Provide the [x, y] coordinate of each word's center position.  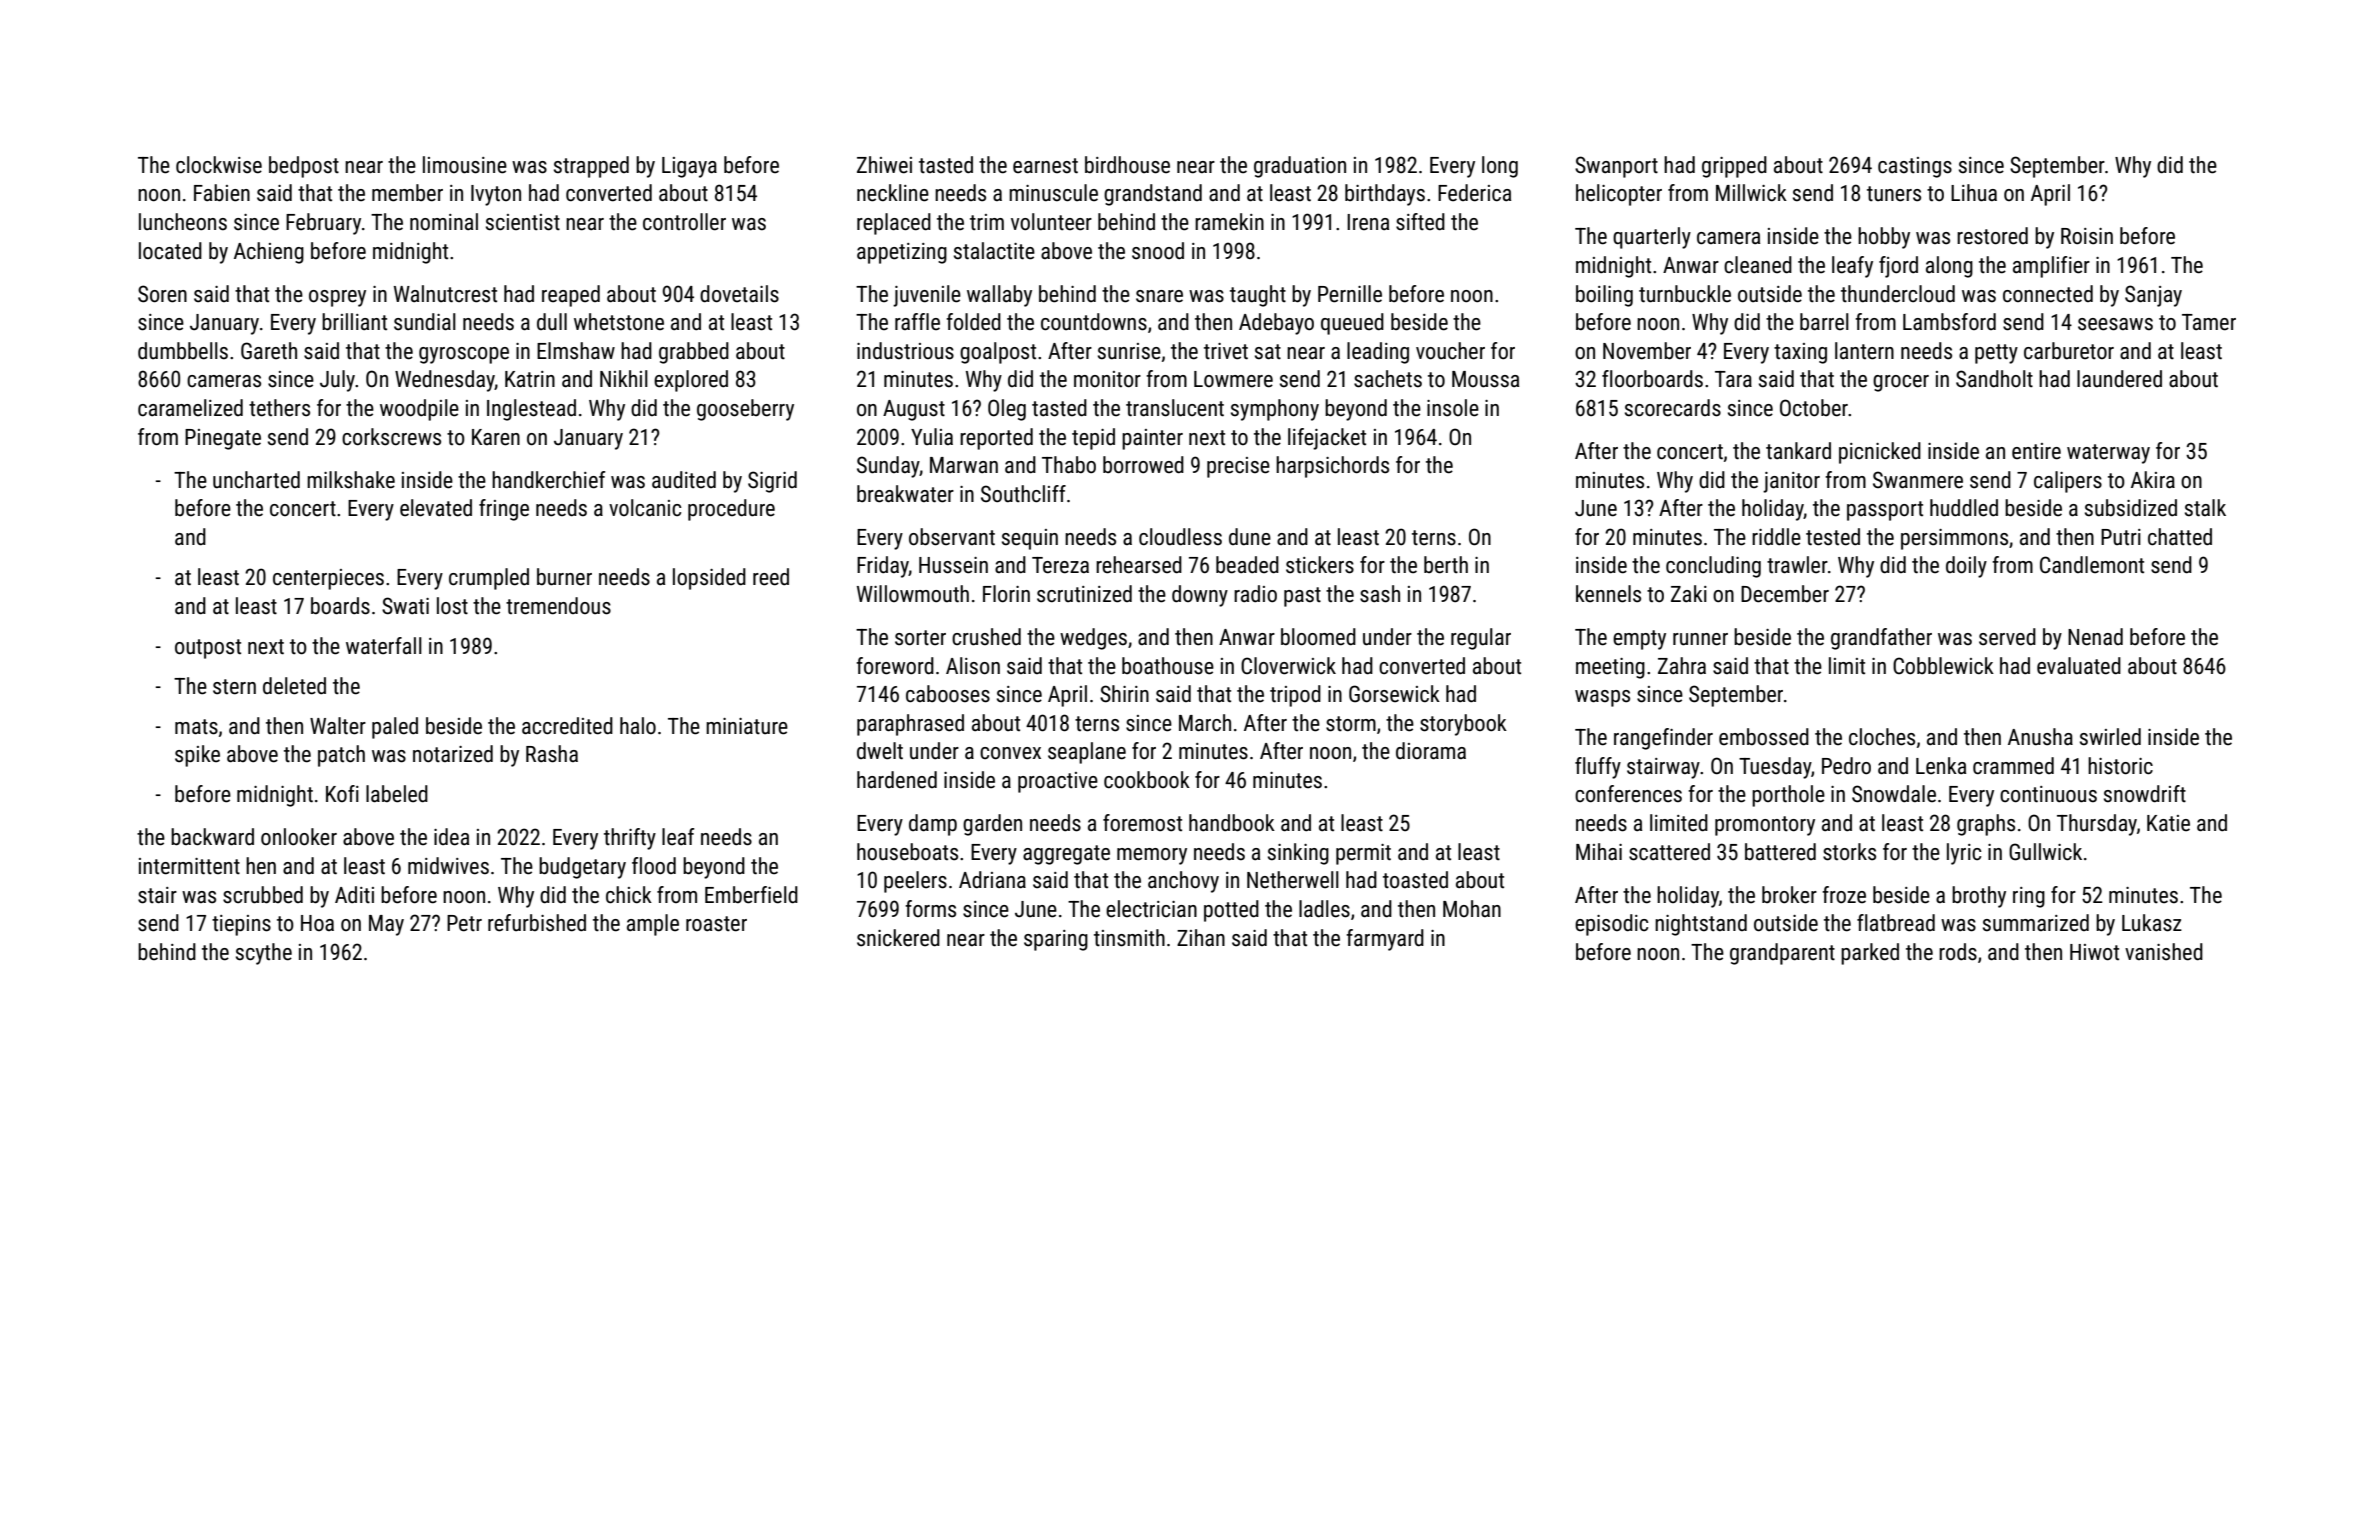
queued [1352, 324]
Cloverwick [1288, 666]
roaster [716, 924]
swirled [2110, 737]
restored [1992, 236]
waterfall [384, 646]
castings [1915, 167]
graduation [1300, 167]
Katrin [530, 379]
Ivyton [496, 195]
